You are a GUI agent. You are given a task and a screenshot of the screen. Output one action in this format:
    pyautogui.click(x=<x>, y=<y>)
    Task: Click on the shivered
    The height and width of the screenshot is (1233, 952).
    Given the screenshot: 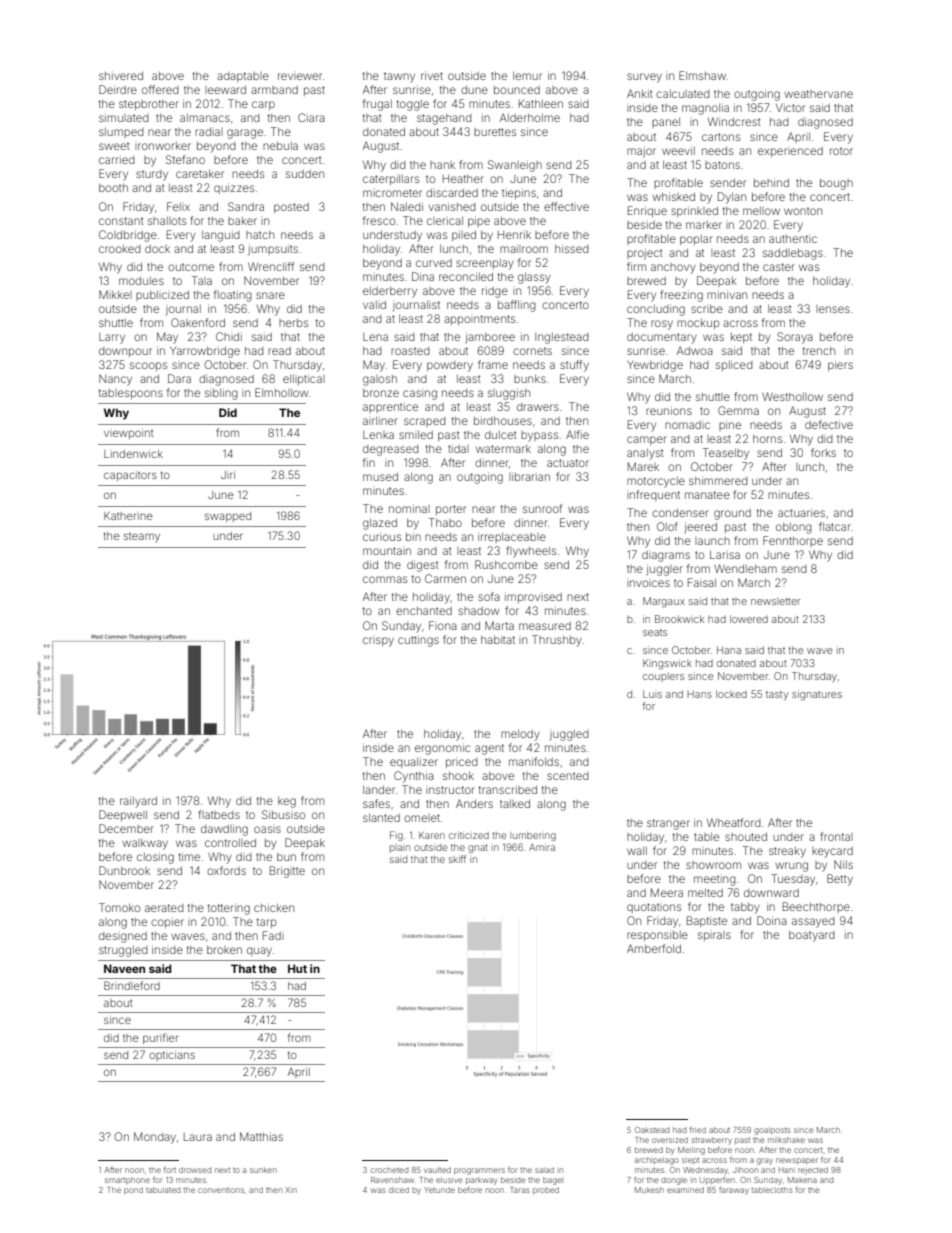 What is the action you would take?
    pyautogui.click(x=121, y=75)
